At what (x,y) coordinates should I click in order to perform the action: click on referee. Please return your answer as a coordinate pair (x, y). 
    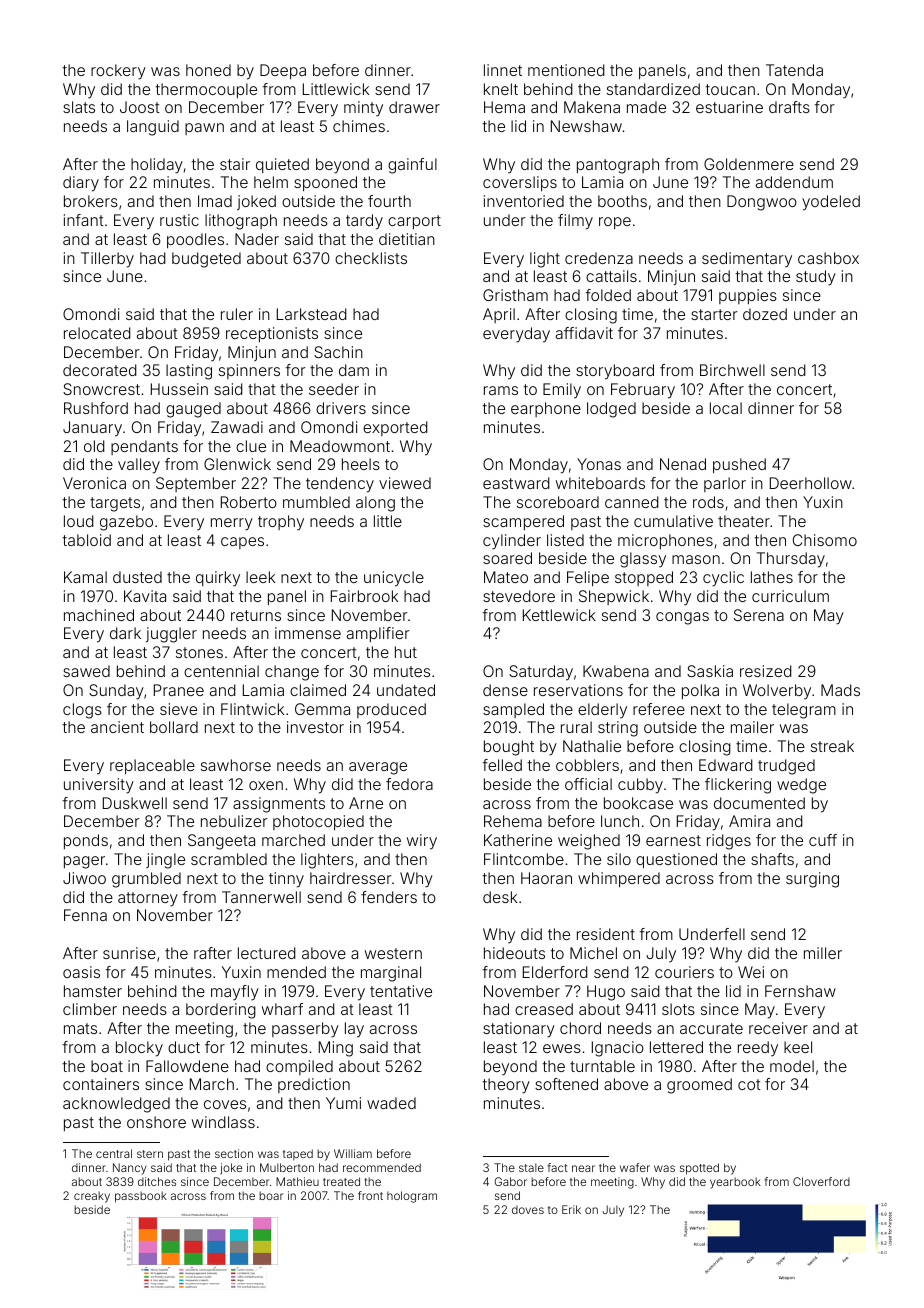
    Looking at the image, I should click on (659, 709).
